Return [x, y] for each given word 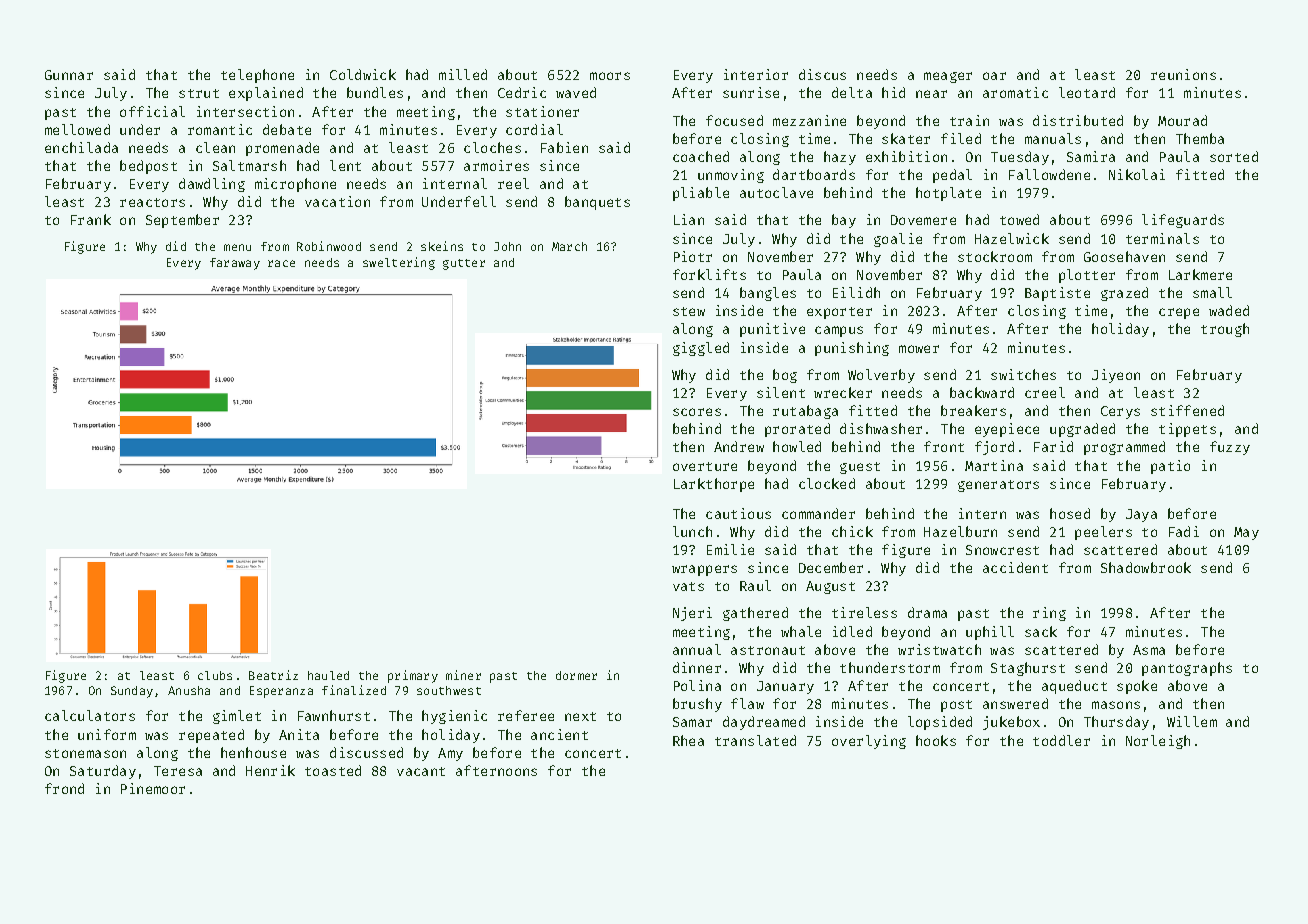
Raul [755, 585]
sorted [1234, 156]
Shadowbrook [1146, 567]
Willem [1192, 721]
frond [64, 788]
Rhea [688, 740]
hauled [328, 675]
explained [266, 94]
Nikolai [1137, 174]
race [281, 263]
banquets [597, 203]
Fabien [564, 147]
